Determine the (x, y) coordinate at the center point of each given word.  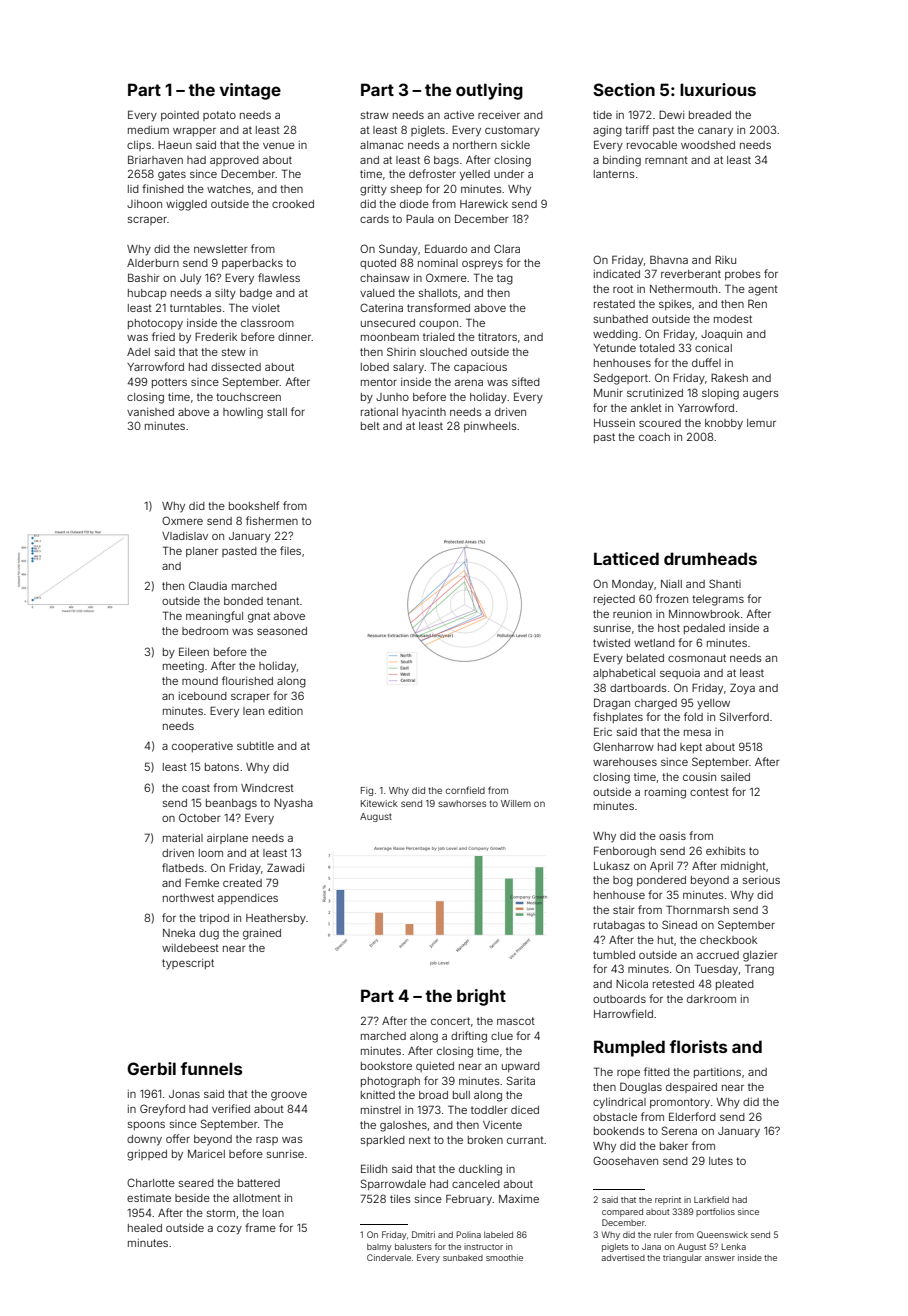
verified (231, 1108)
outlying (489, 91)
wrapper (194, 132)
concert (450, 1021)
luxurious (718, 89)
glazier (760, 956)
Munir (608, 393)
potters (169, 383)
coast (196, 788)
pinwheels (490, 427)
